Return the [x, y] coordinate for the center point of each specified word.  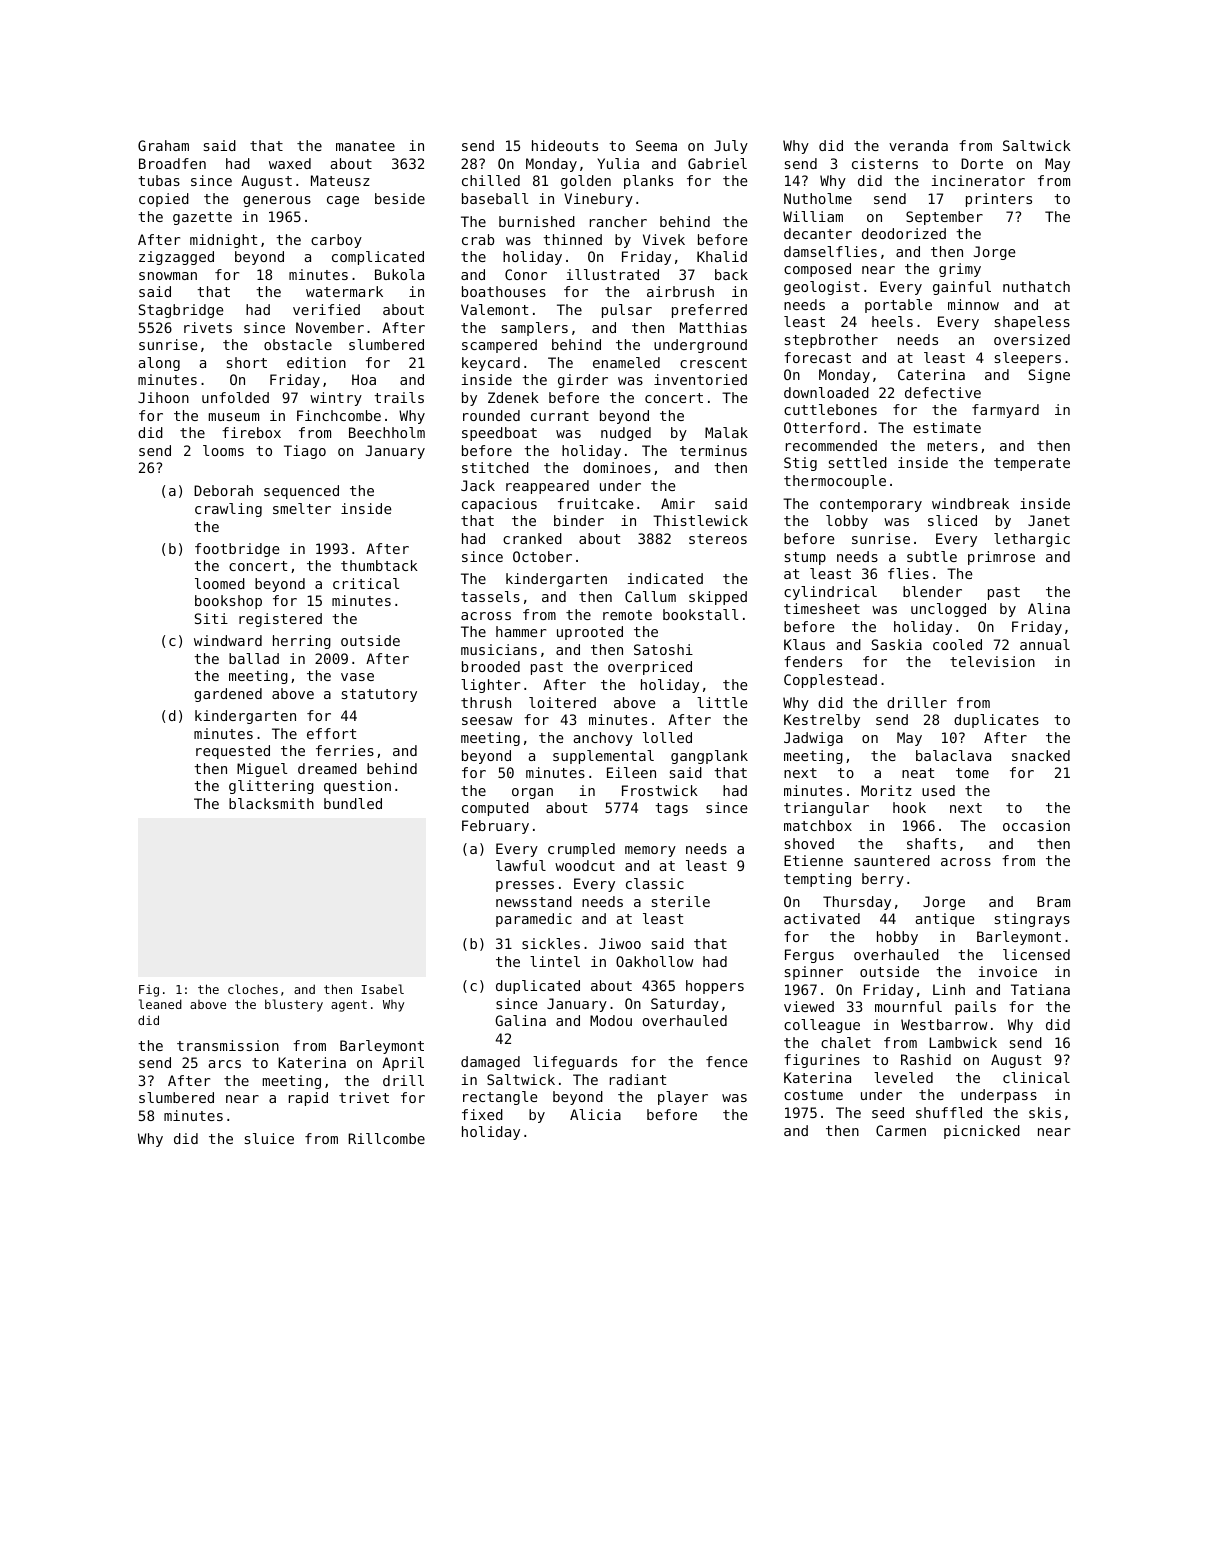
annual [1045, 644]
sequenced [301, 492]
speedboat [499, 434]
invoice [1007, 971]
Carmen [901, 1130]
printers [999, 200]
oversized [1032, 339]
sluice [269, 1138]
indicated [665, 578]
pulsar [627, 311]
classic [655, 883]
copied [164, 200]
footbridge [237, 550]
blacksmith [271, 803]
